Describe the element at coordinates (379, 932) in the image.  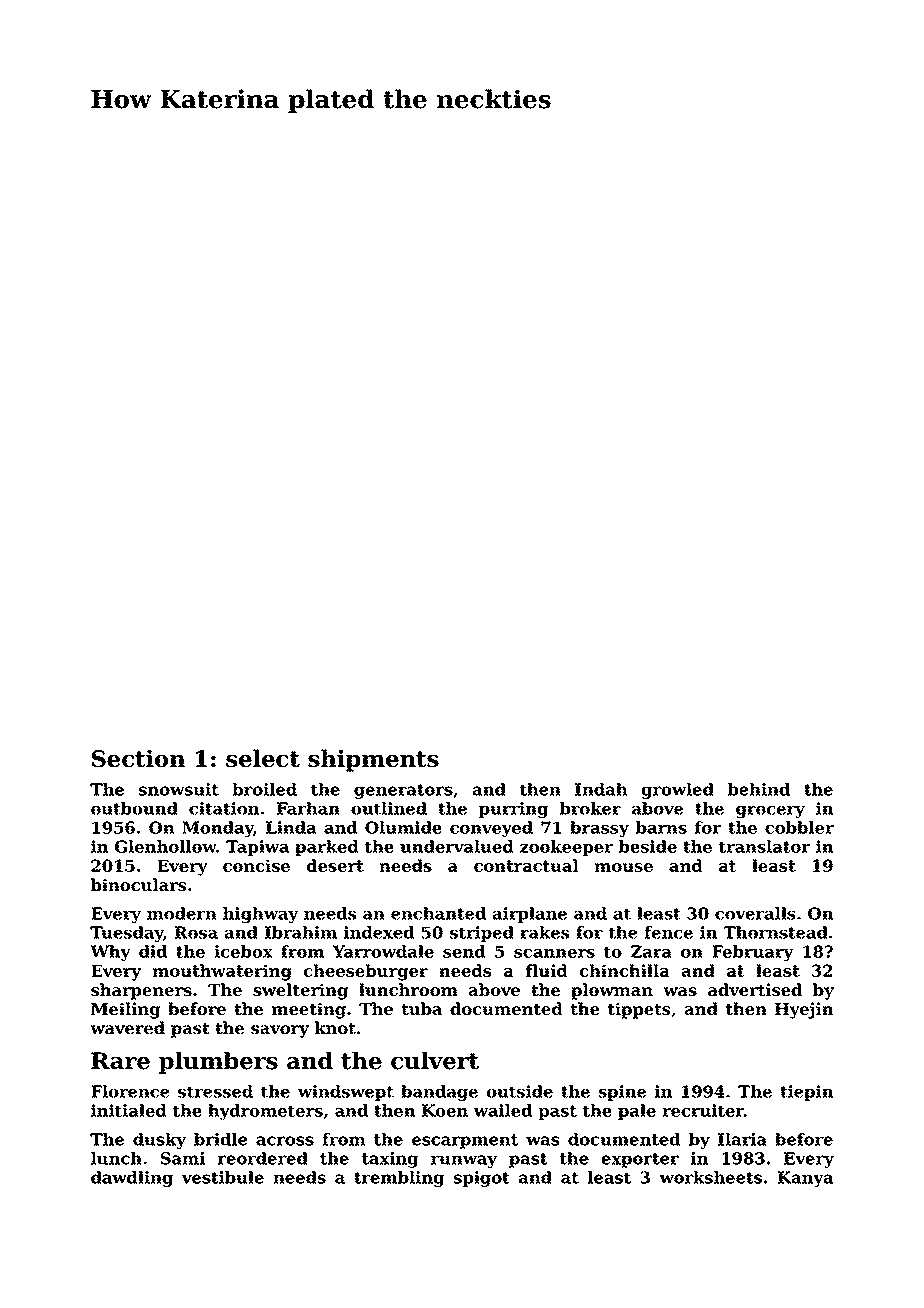
I see `indexed` at that location.
